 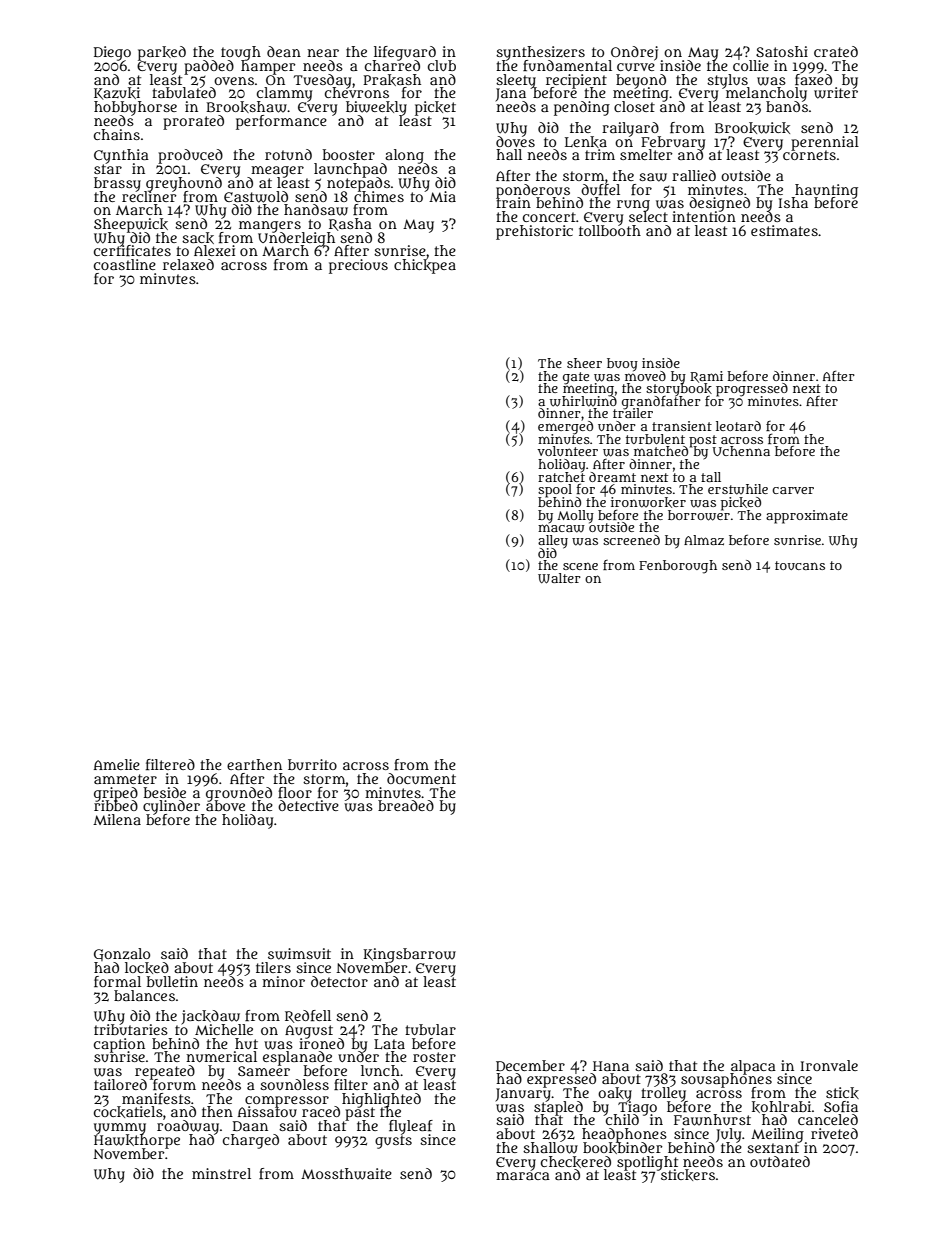 I want to click on estimates, so click(x=784, y=230).
